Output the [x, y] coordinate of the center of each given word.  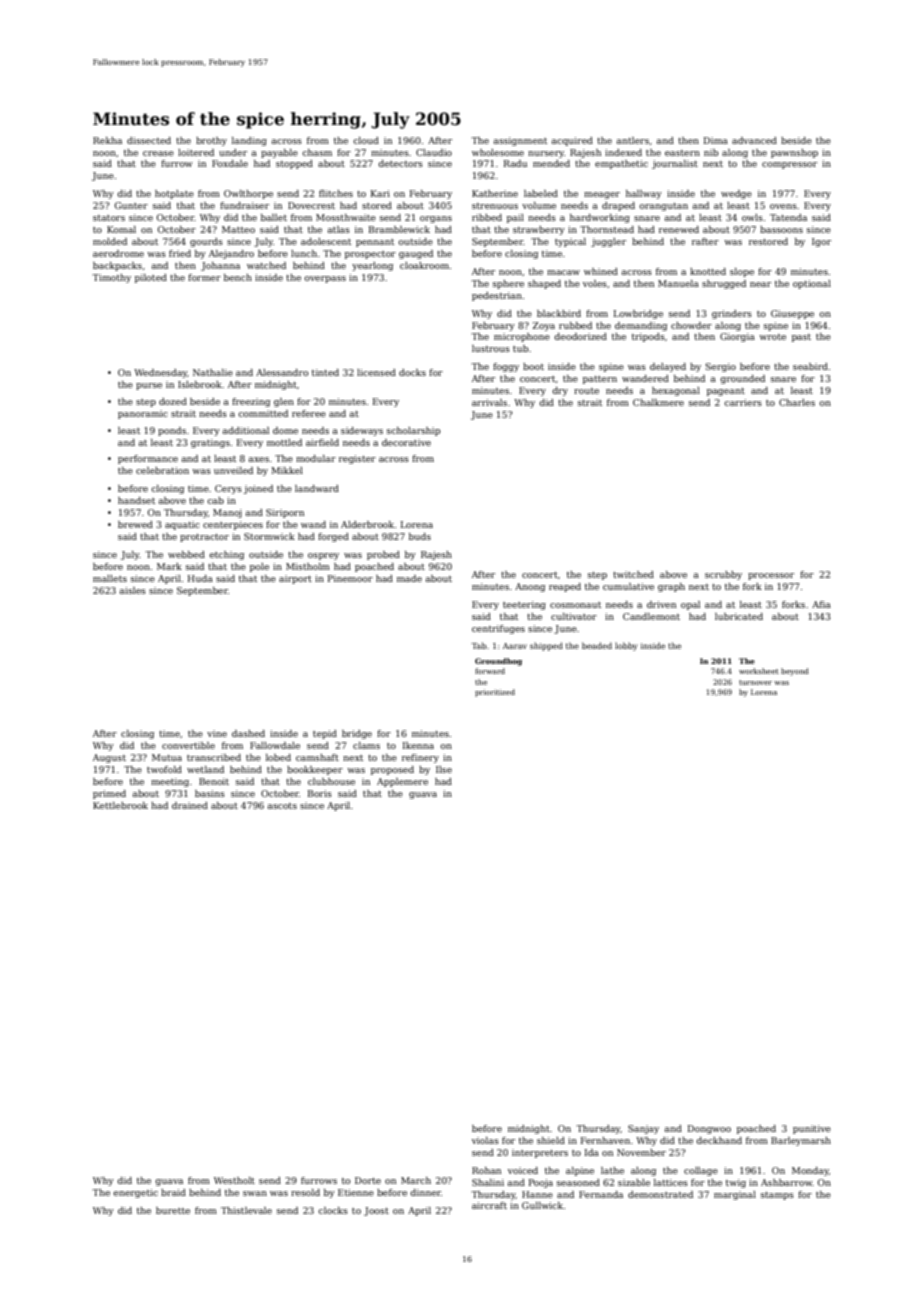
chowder [691, 325]
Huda [200, 578]
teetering [524, 605]
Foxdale [230, 163]
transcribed [214, 757]
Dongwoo [709, 1129]
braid [173, 1192]
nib [711, 152]
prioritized [495, 693]
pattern [600, 380]
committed [263, 413]
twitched [633, 574]
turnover [755, 682]
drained [190, 805]
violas [485, 1140]
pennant [375, 243]
